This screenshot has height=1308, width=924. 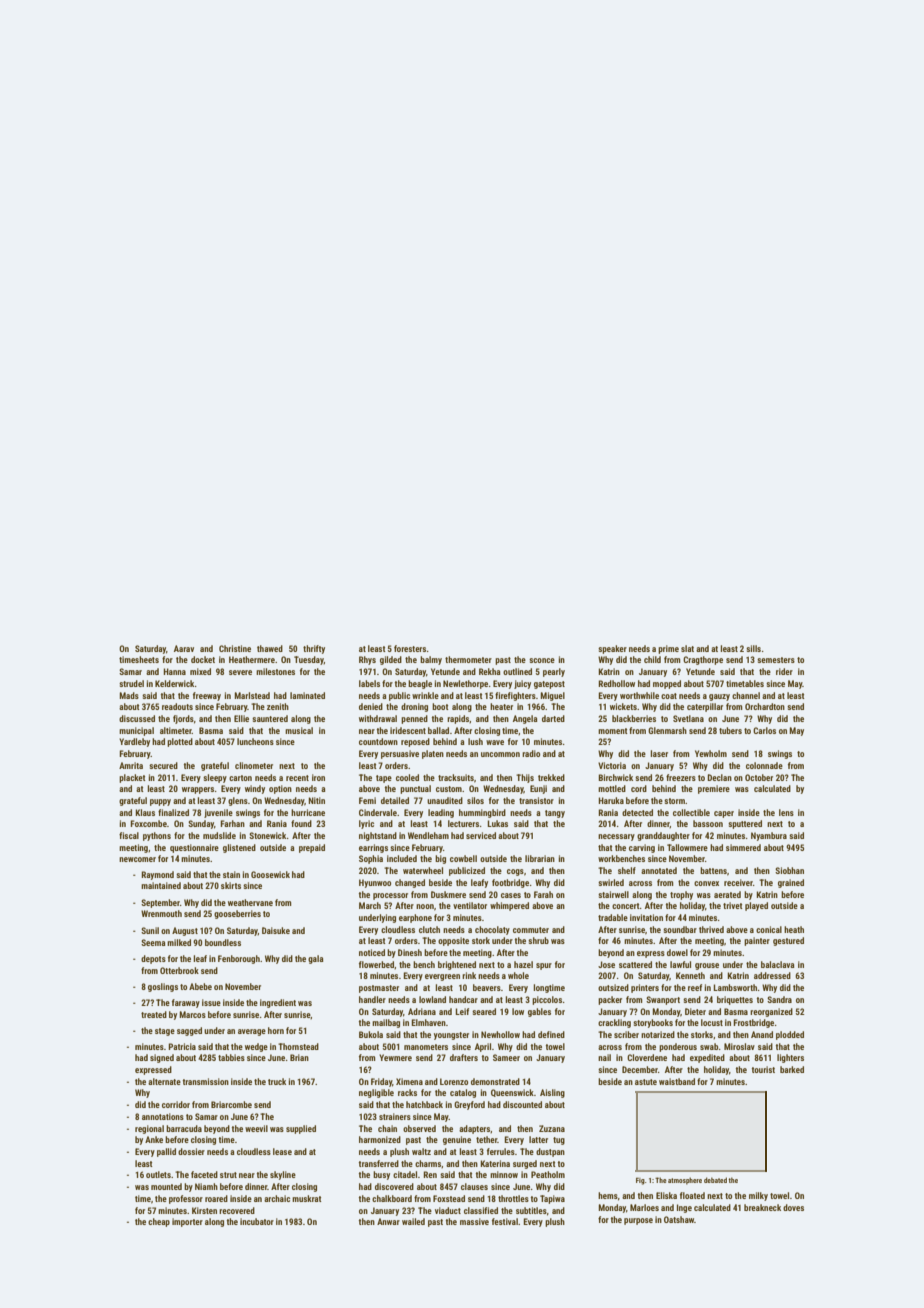 I want to click on manometers, so click(x=426, y=1047).
